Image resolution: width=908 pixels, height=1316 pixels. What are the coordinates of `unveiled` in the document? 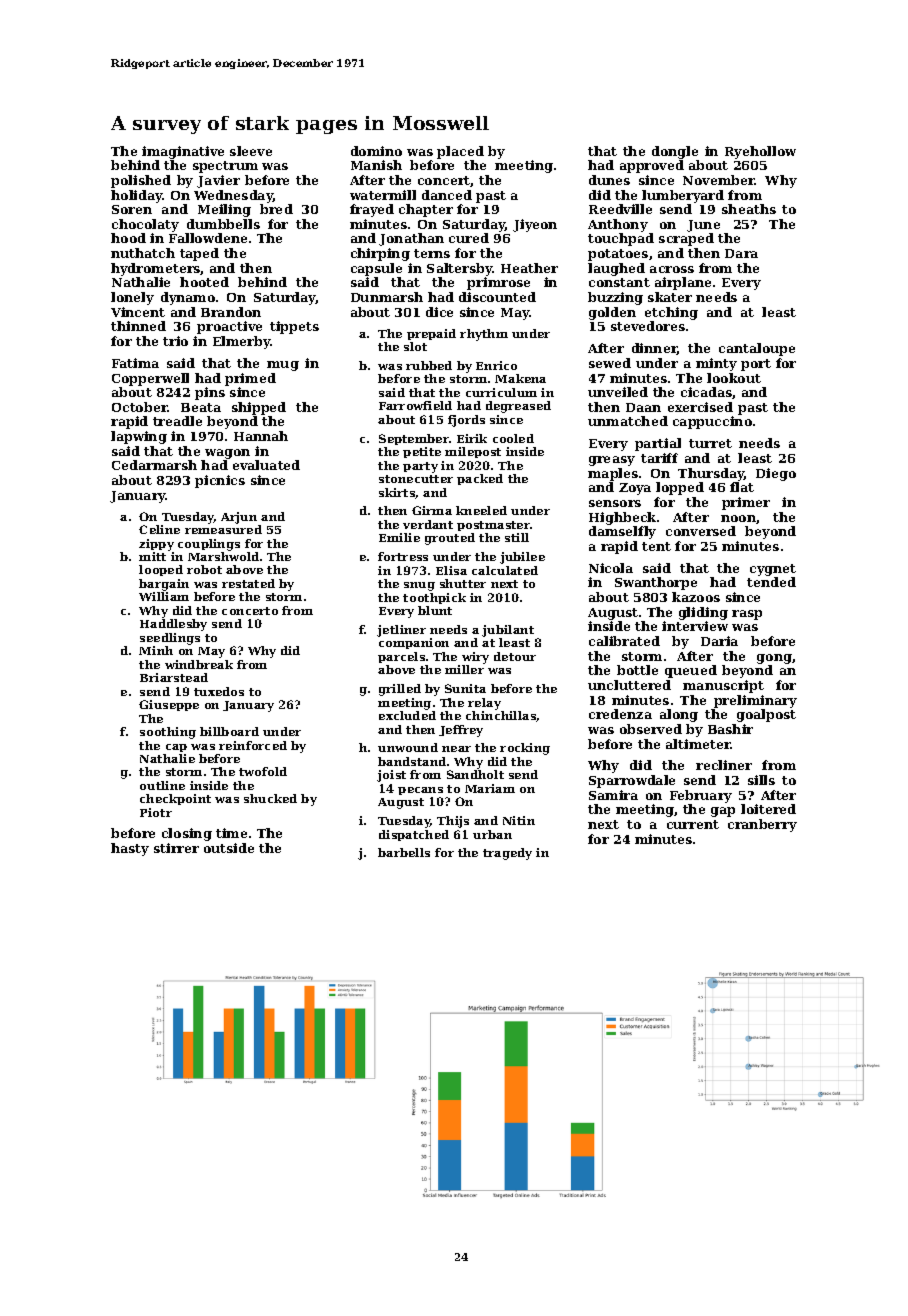 It's located at (618, 392).
